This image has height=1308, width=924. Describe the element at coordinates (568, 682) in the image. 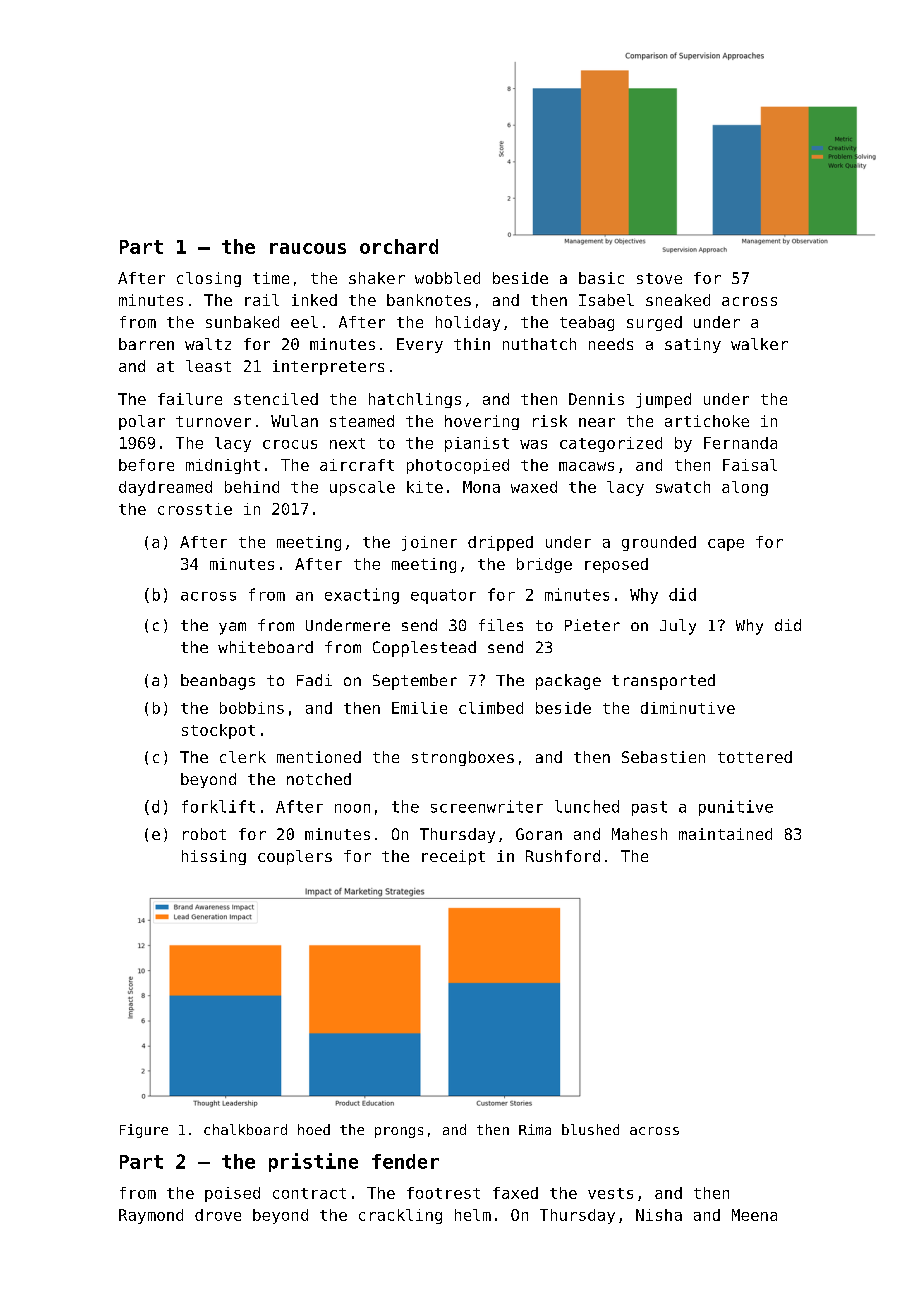

I see `package` at that location.
